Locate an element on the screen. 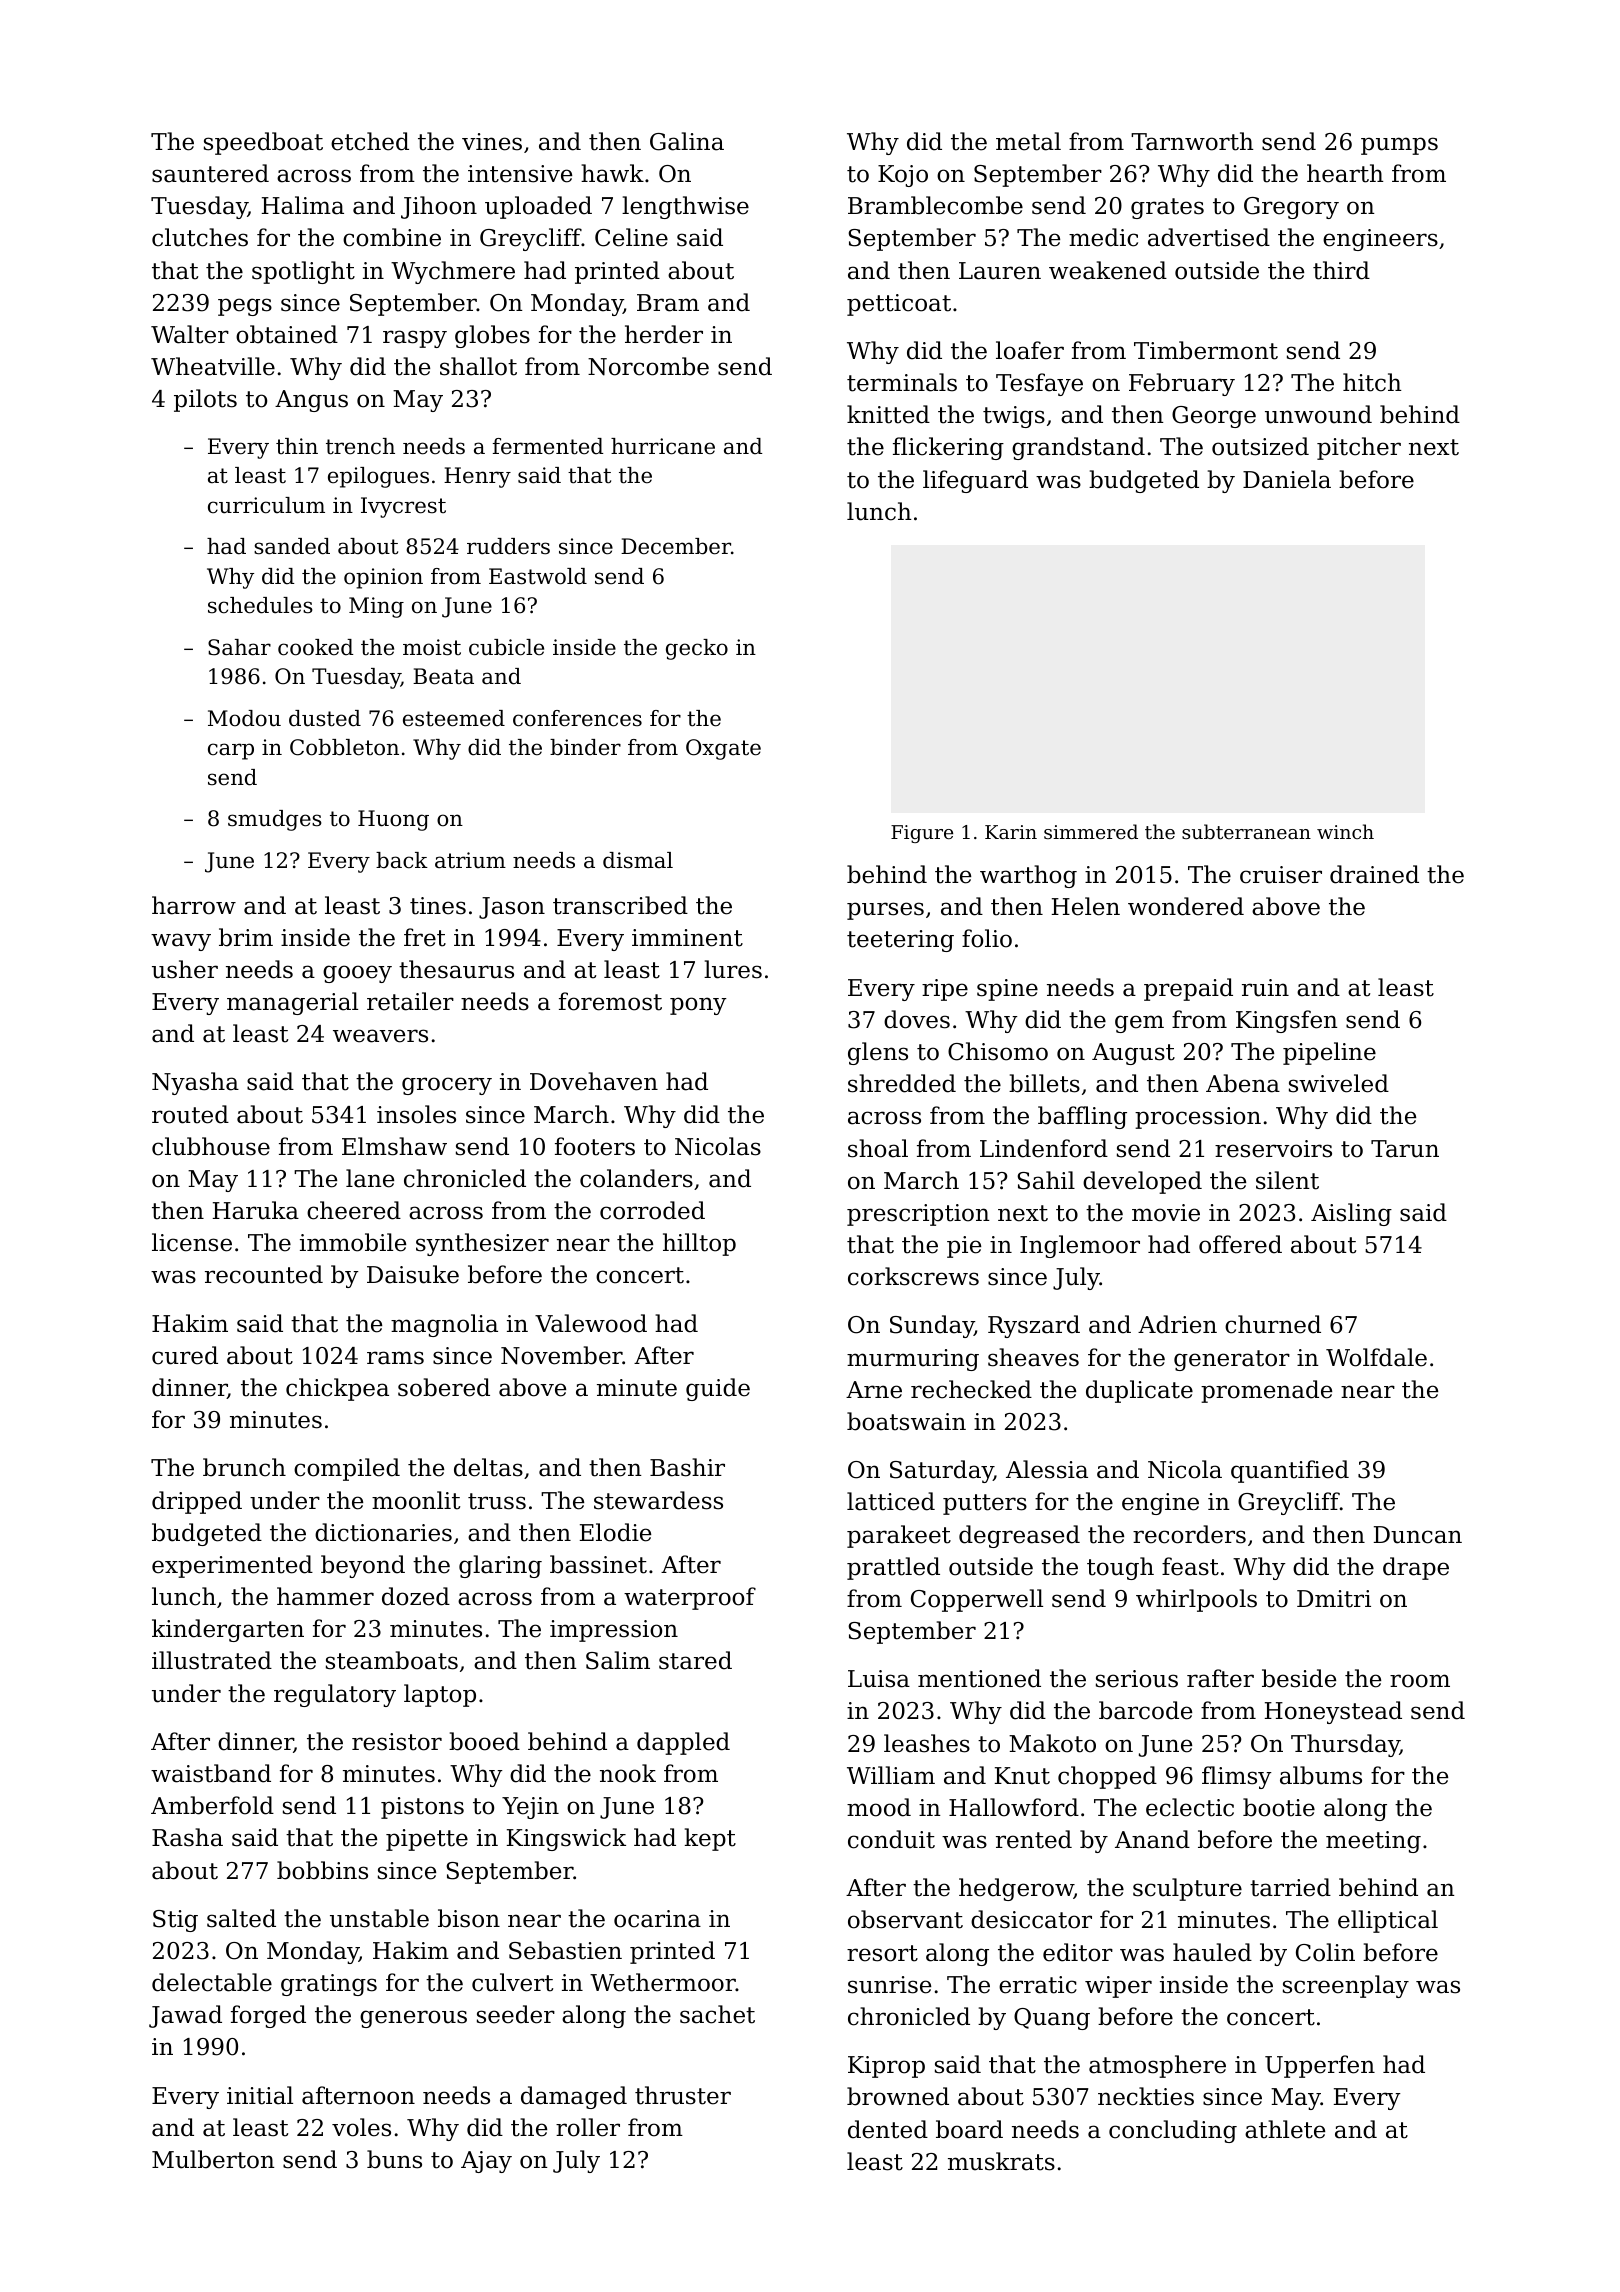 Image resolution: width=1620 pixels, height=2292 pixels. dripped is located at coordinates (197, 1502).
